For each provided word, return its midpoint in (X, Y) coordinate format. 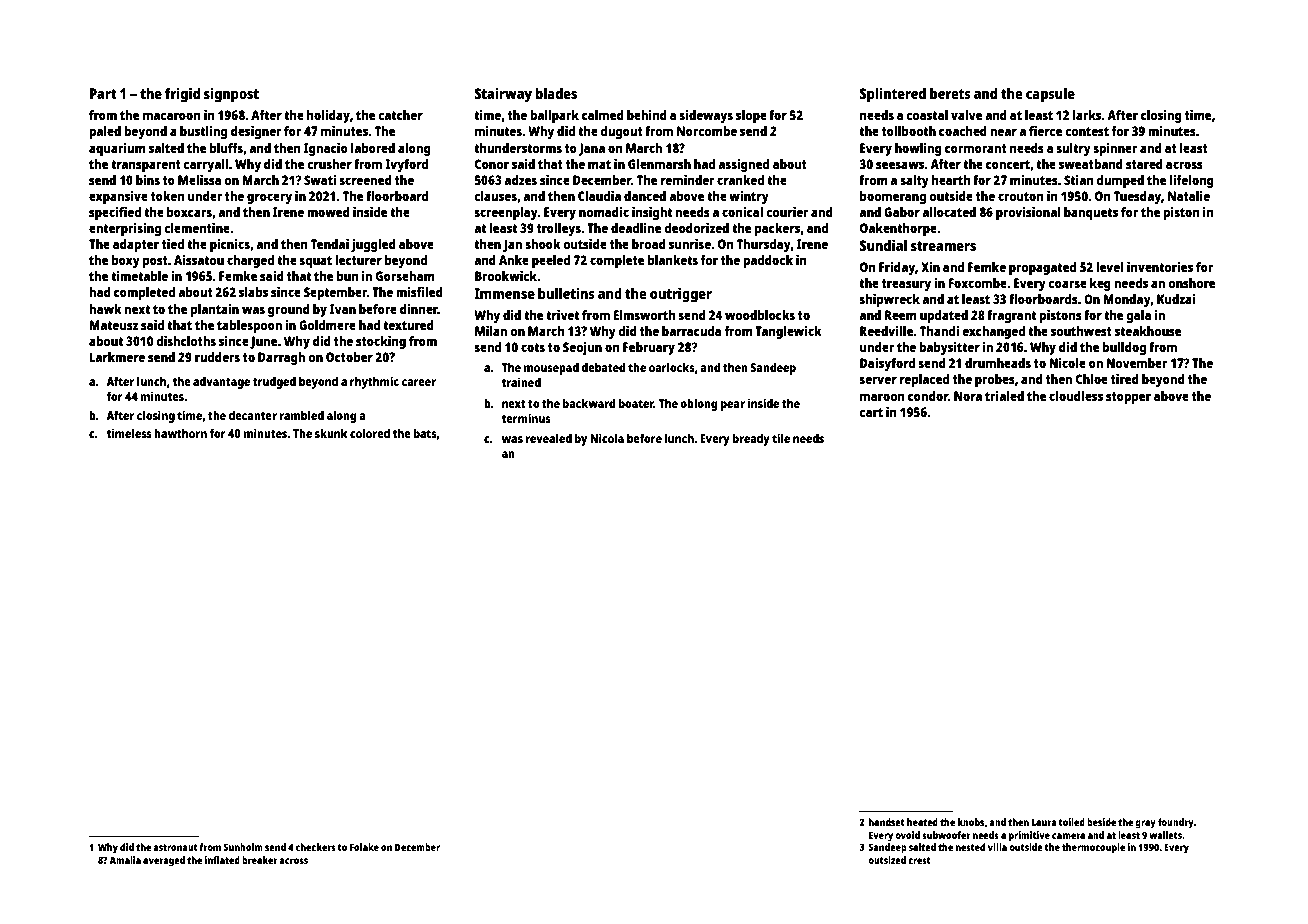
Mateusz (113, 325)
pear (733, 406)
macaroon (172, 116)
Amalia (125, 860)
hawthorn (180, 433)
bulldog (1124, 348)
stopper (1128, 398)
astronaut (175, 847)
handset (887, 822)
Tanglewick (788, 332)
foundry (1176, 823)
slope (751, 116)
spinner (1115, 149)
